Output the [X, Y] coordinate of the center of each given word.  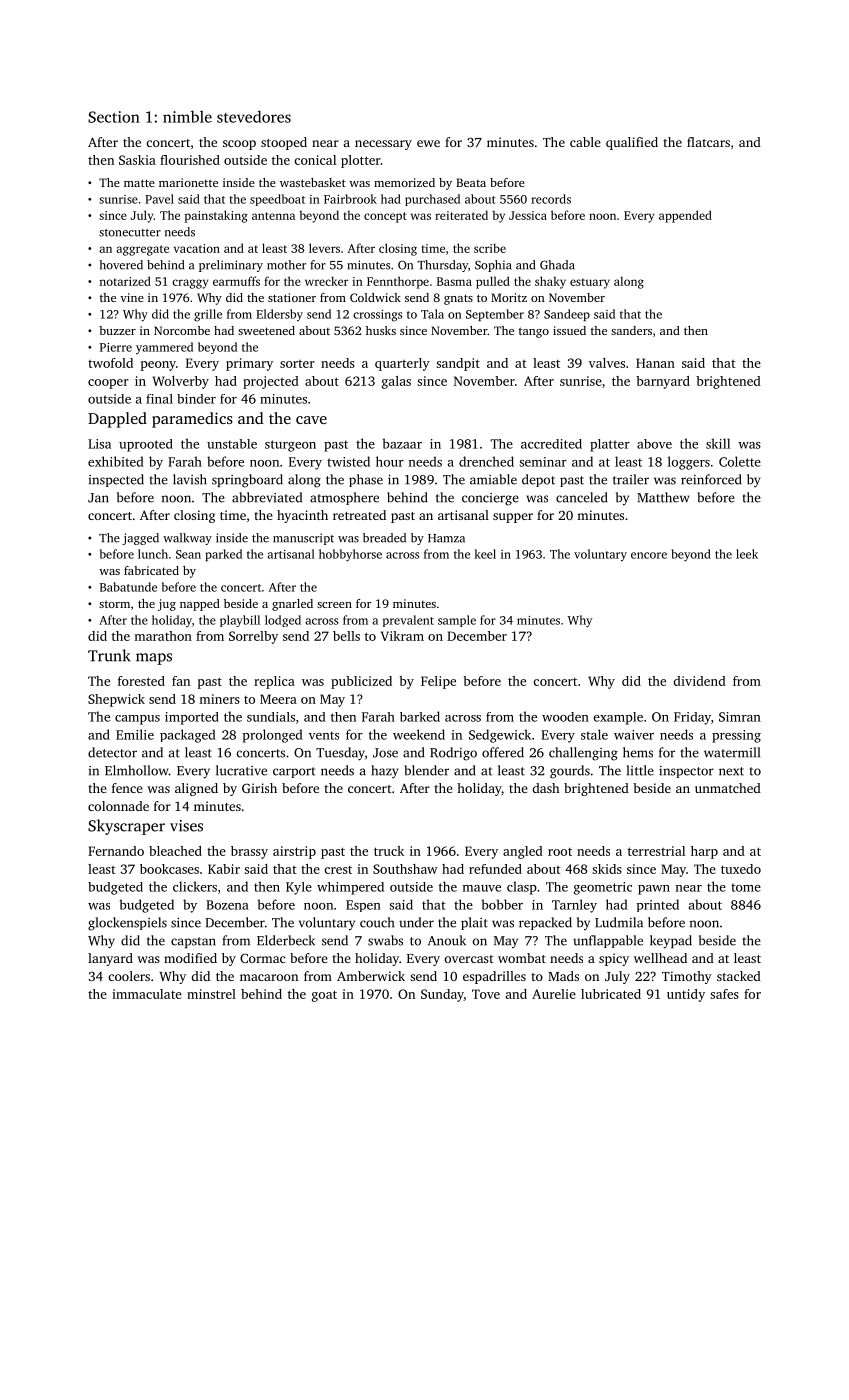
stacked [739, 976]
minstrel [211, 994]
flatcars [708, 142]
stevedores [254, 116]
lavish [190, 479]
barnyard [663, 382]
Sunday [442, 995]
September [495, 315]
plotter [361, 161]
